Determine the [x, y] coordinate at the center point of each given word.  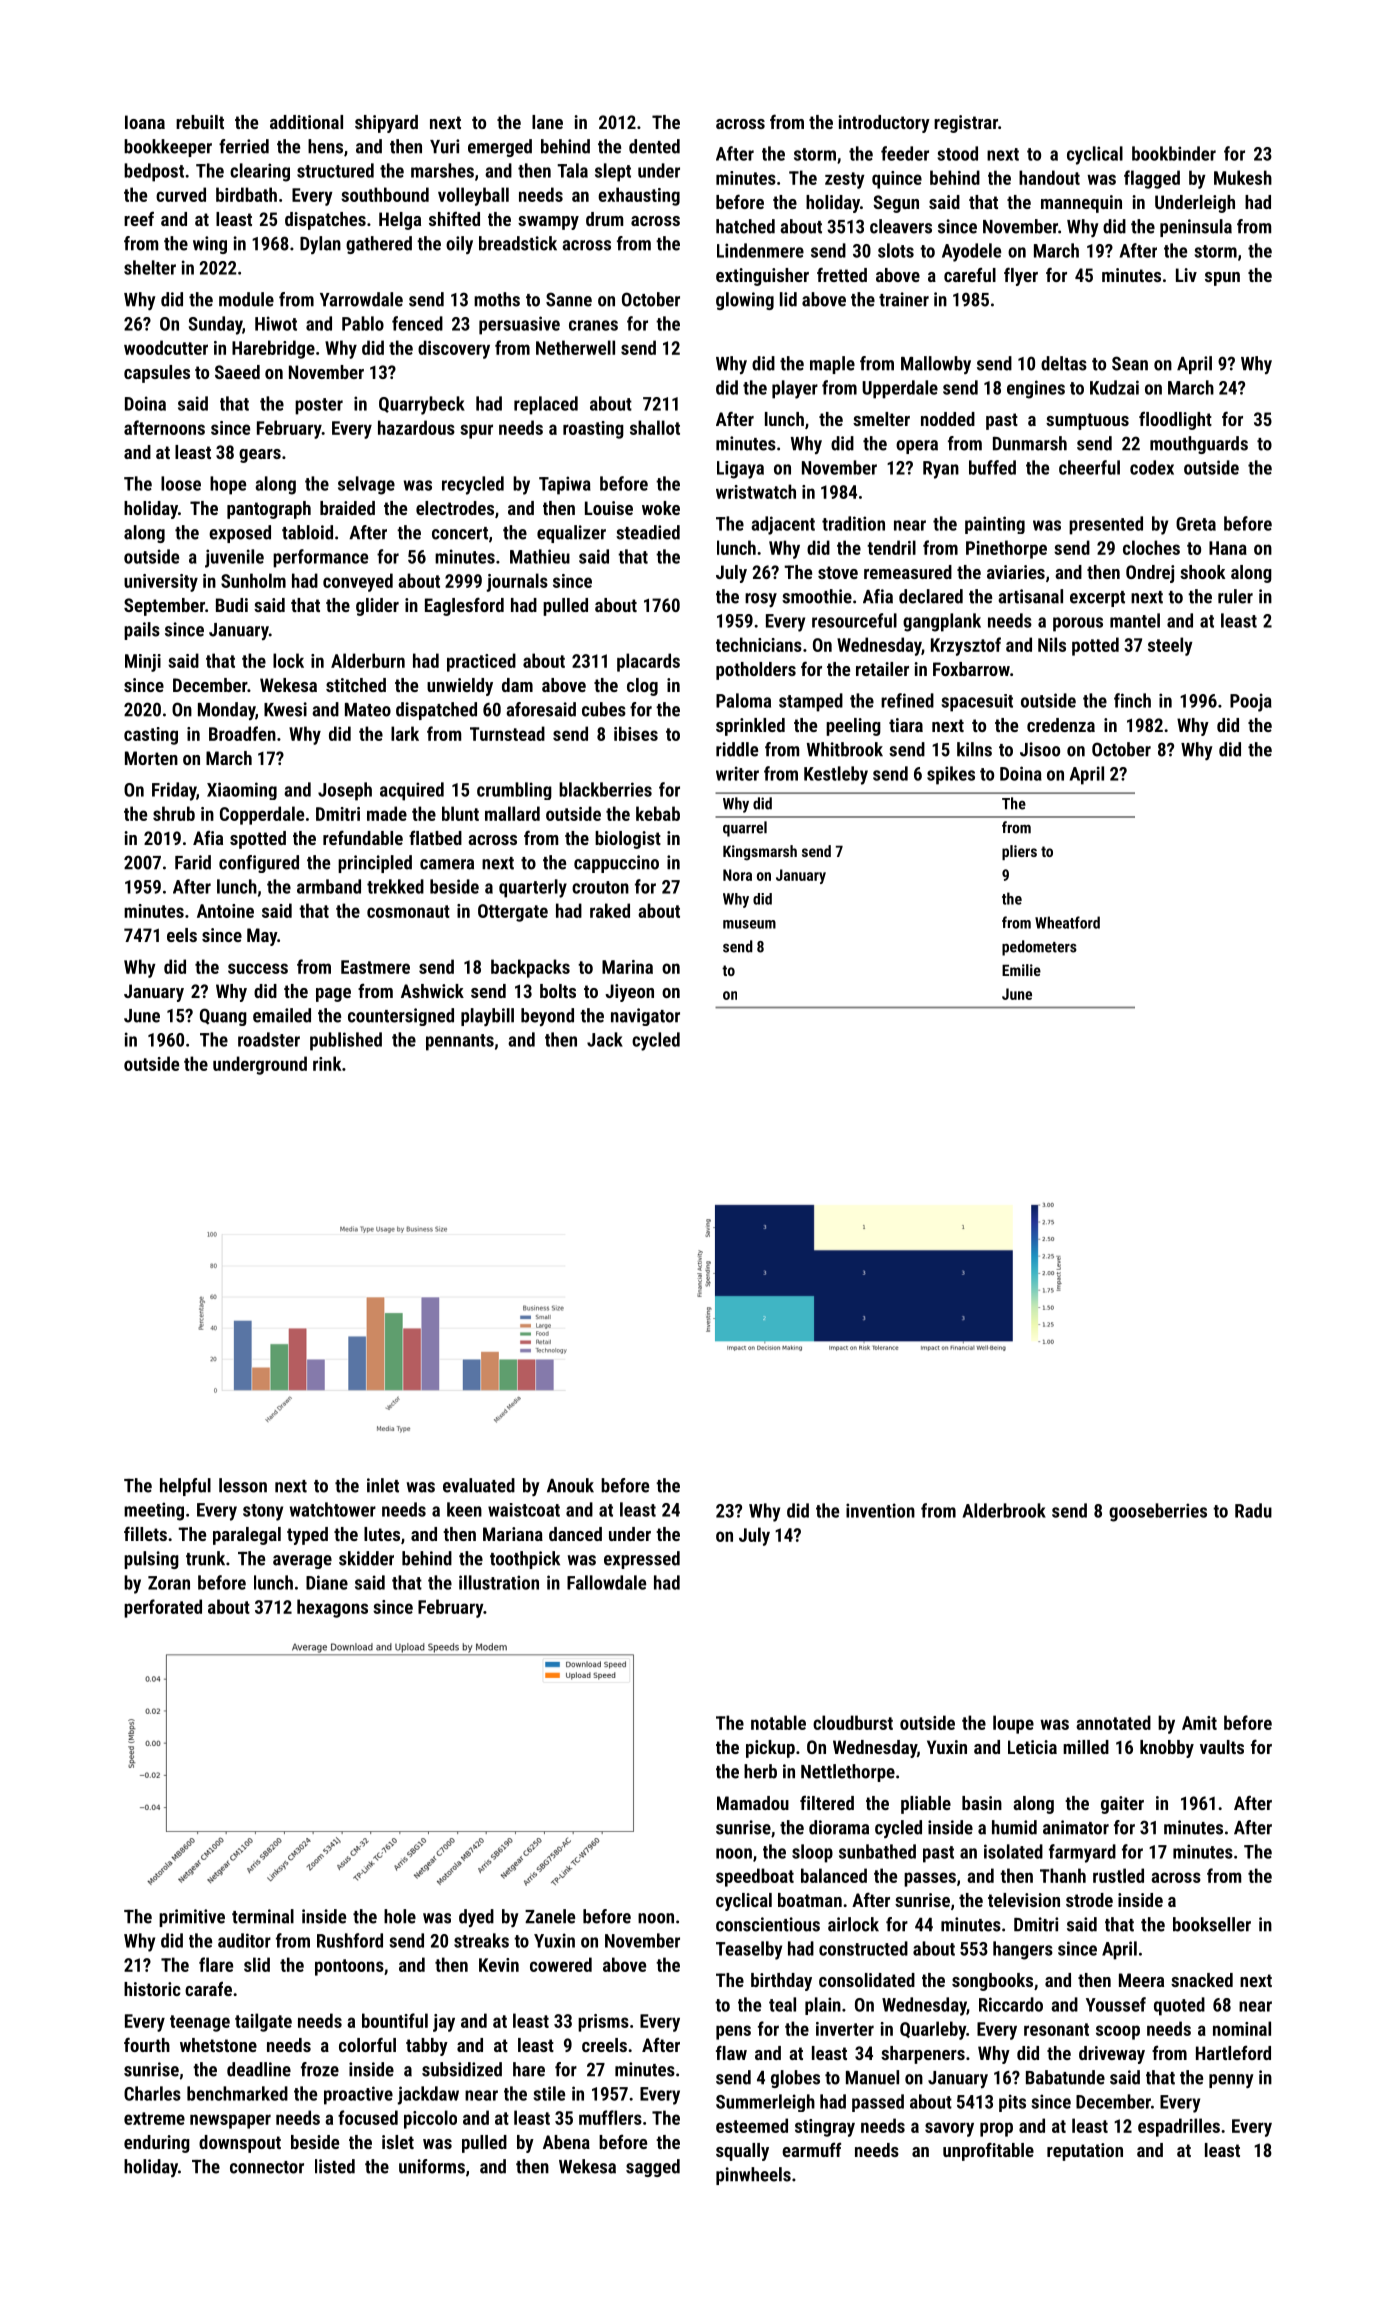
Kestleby [836, 775]
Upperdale [900, 389]
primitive [192, 1918]
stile [549, 2093]
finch [1132, 700]
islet [398, 2142]
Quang [223, 1017]
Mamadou [753, 1803]
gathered [379, 245]
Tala [572, 170]
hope [228, 485]
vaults [1222, 1747]
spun [1222, 279]
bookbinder [1174, 153]
